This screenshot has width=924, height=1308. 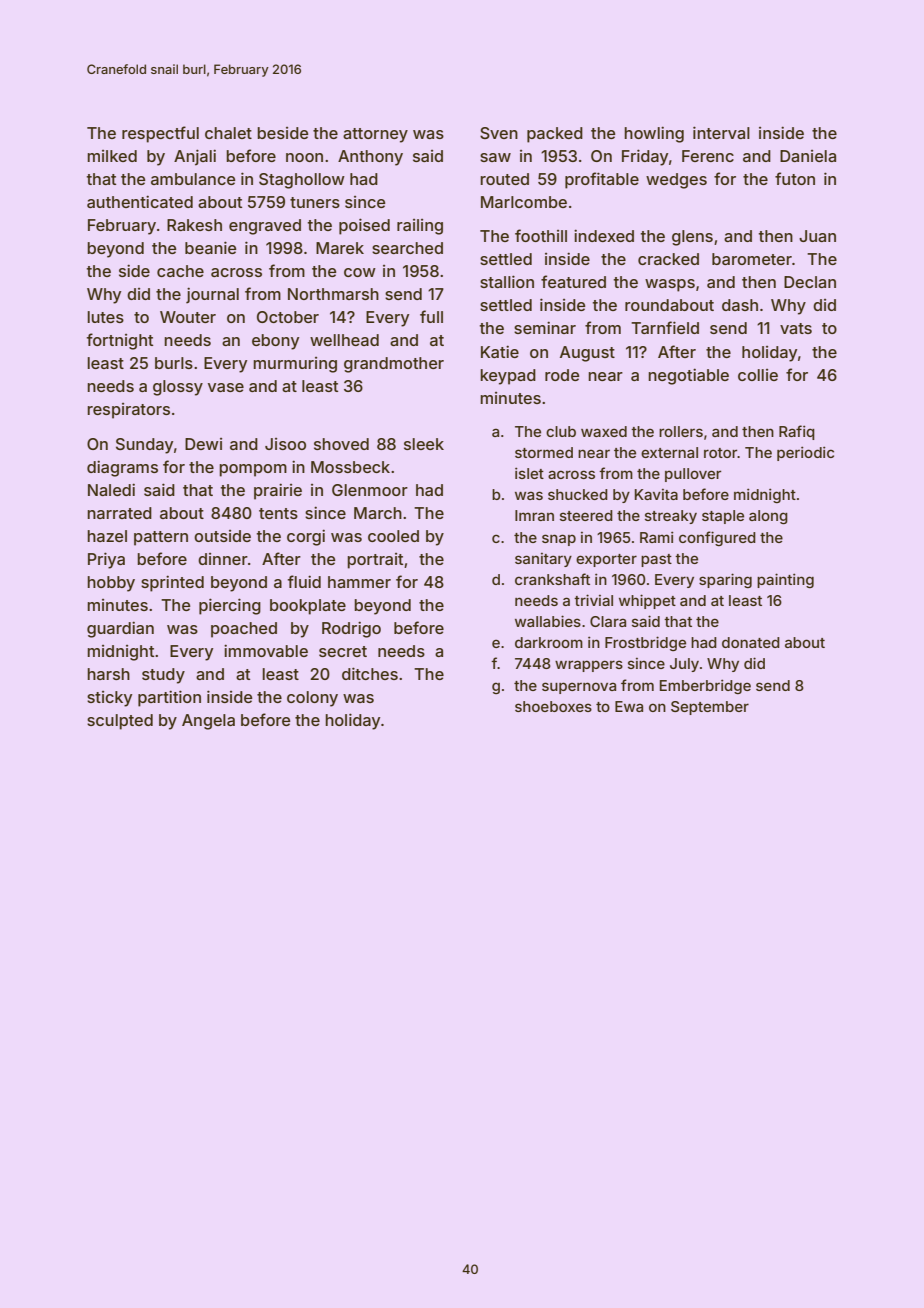 I want to click on vase, so click(x=226, y=387).
